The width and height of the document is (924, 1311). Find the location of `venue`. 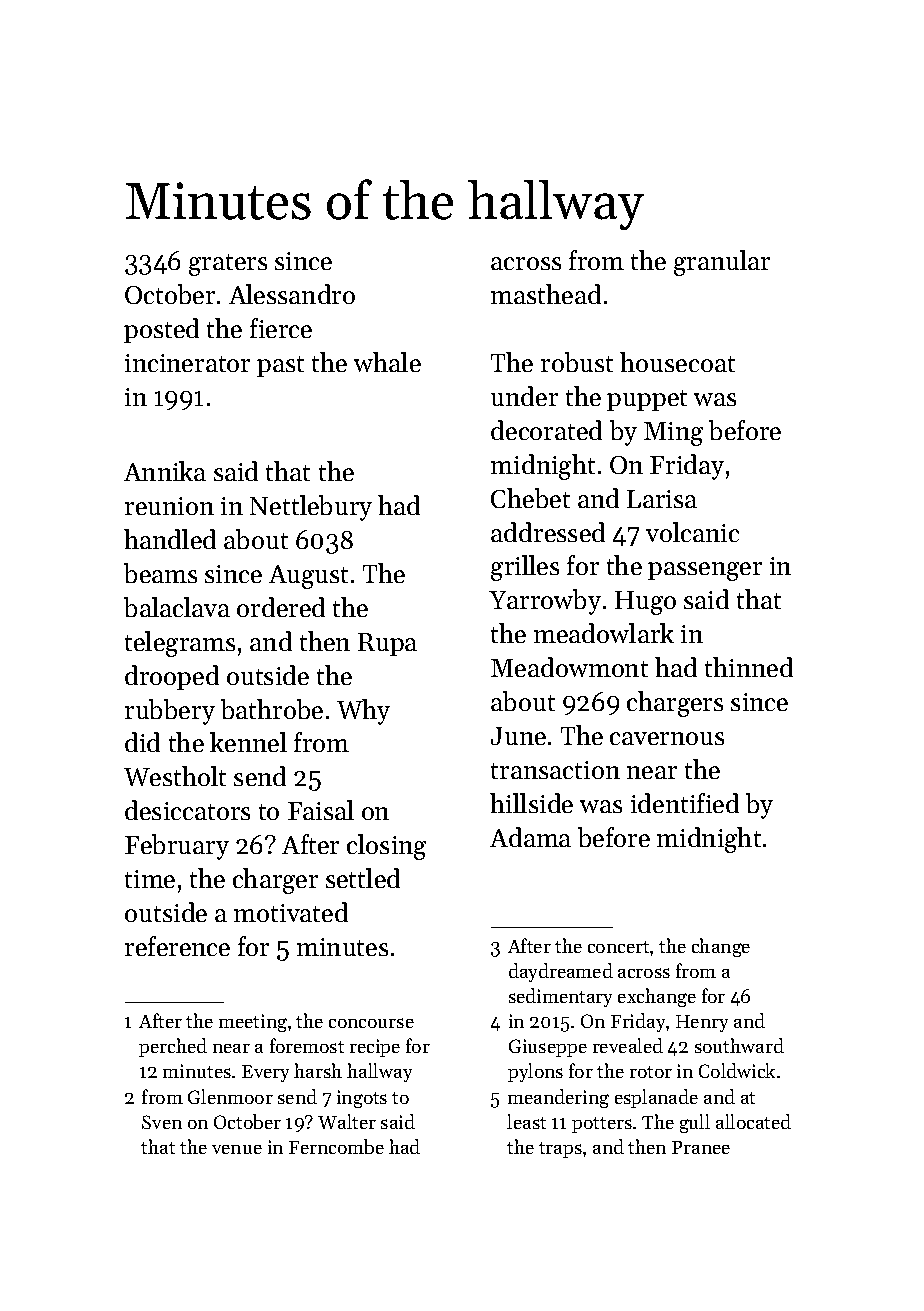

venue is located at coordinates (237, 1149).
